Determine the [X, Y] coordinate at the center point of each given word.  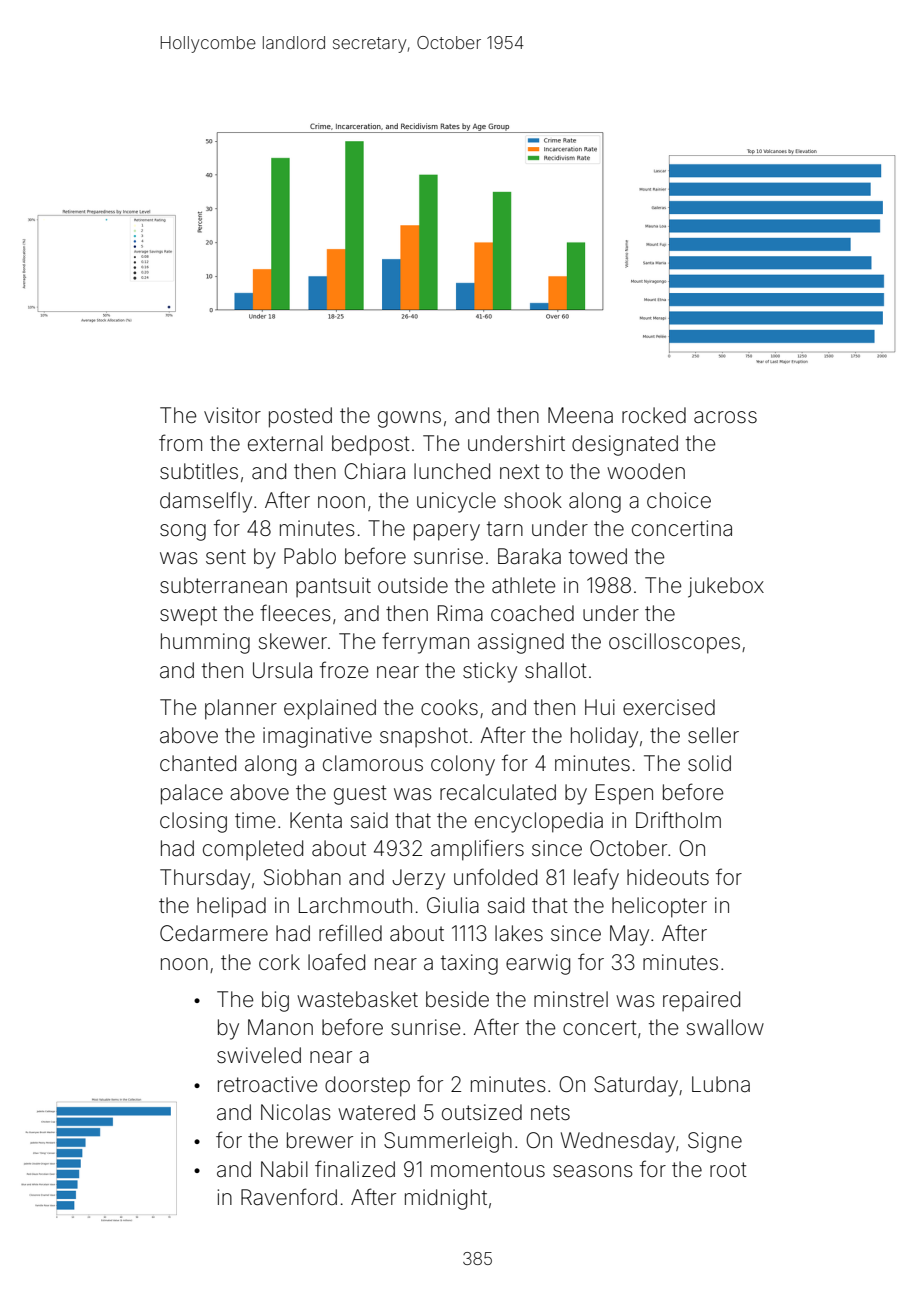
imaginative [317, 737]
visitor [232, 415]
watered [376, 1112]
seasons [593, 1171]
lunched [452, 471]
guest [360, 795]
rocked [654, 415]
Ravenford [289, 1197]
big [275, 1001]
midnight [446, 1199]
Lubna [721, 1084]
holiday [604, 737]
